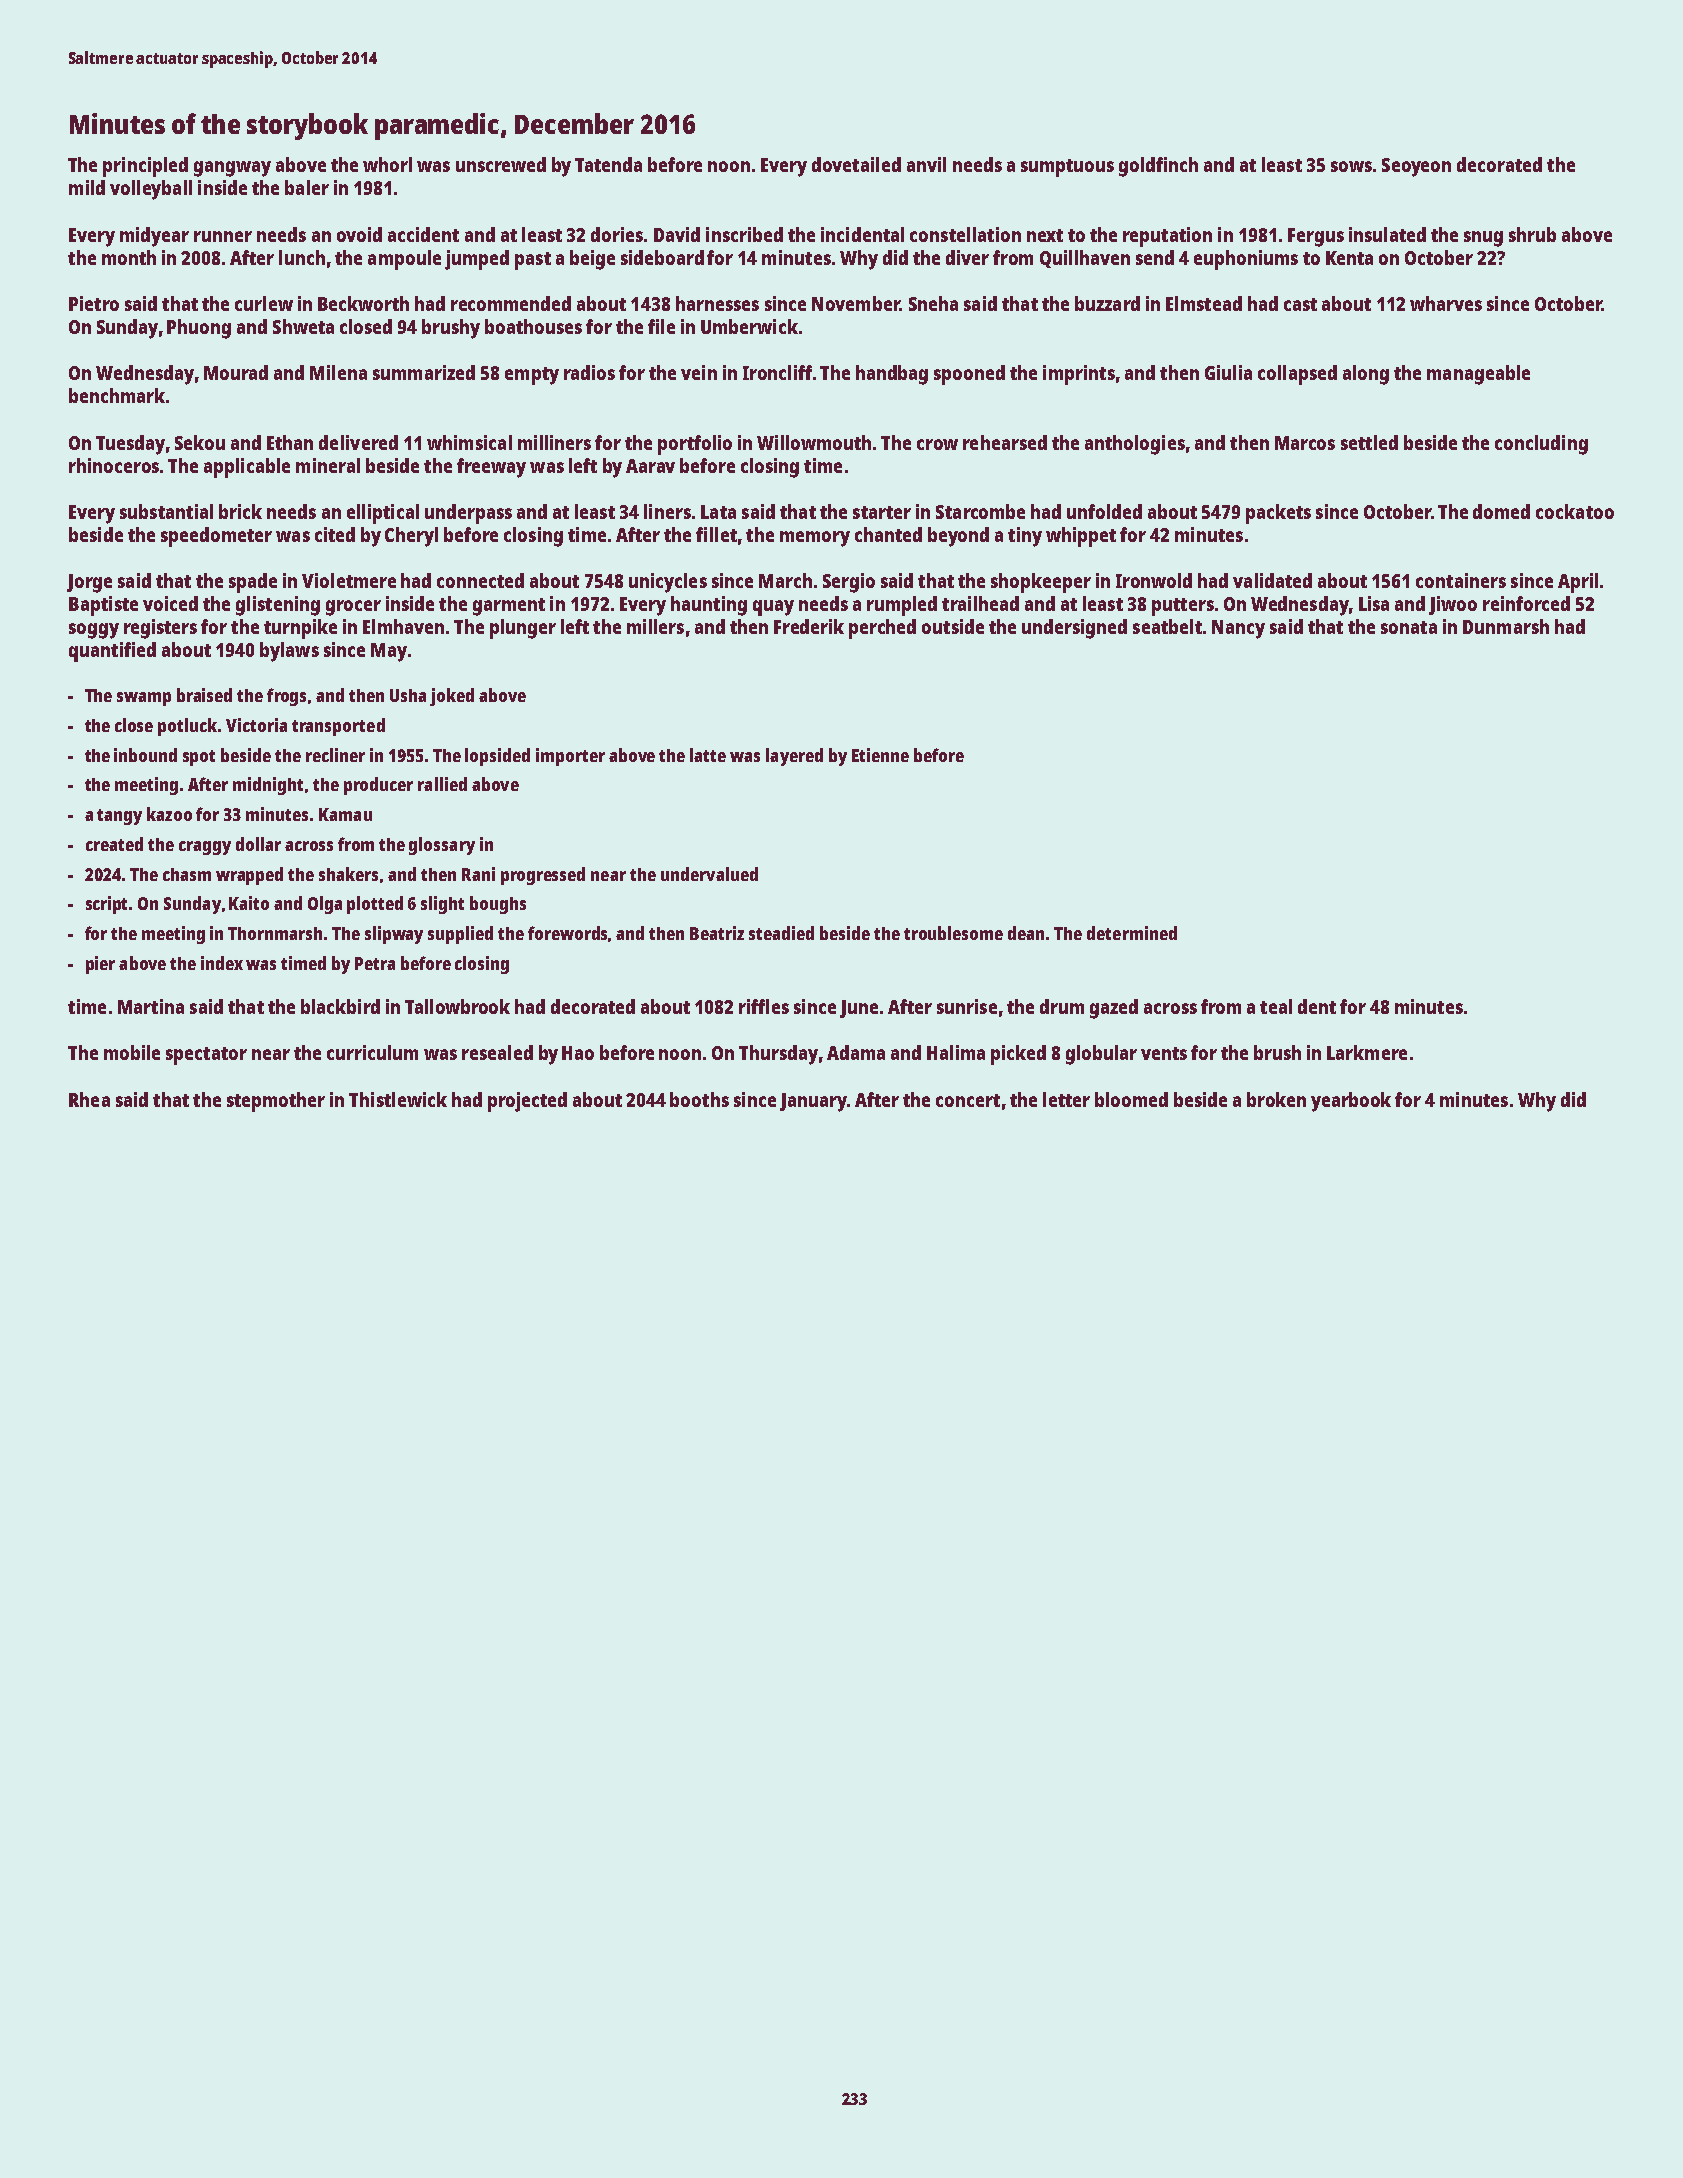  I want to click on broken, so click(1276, 1099).
